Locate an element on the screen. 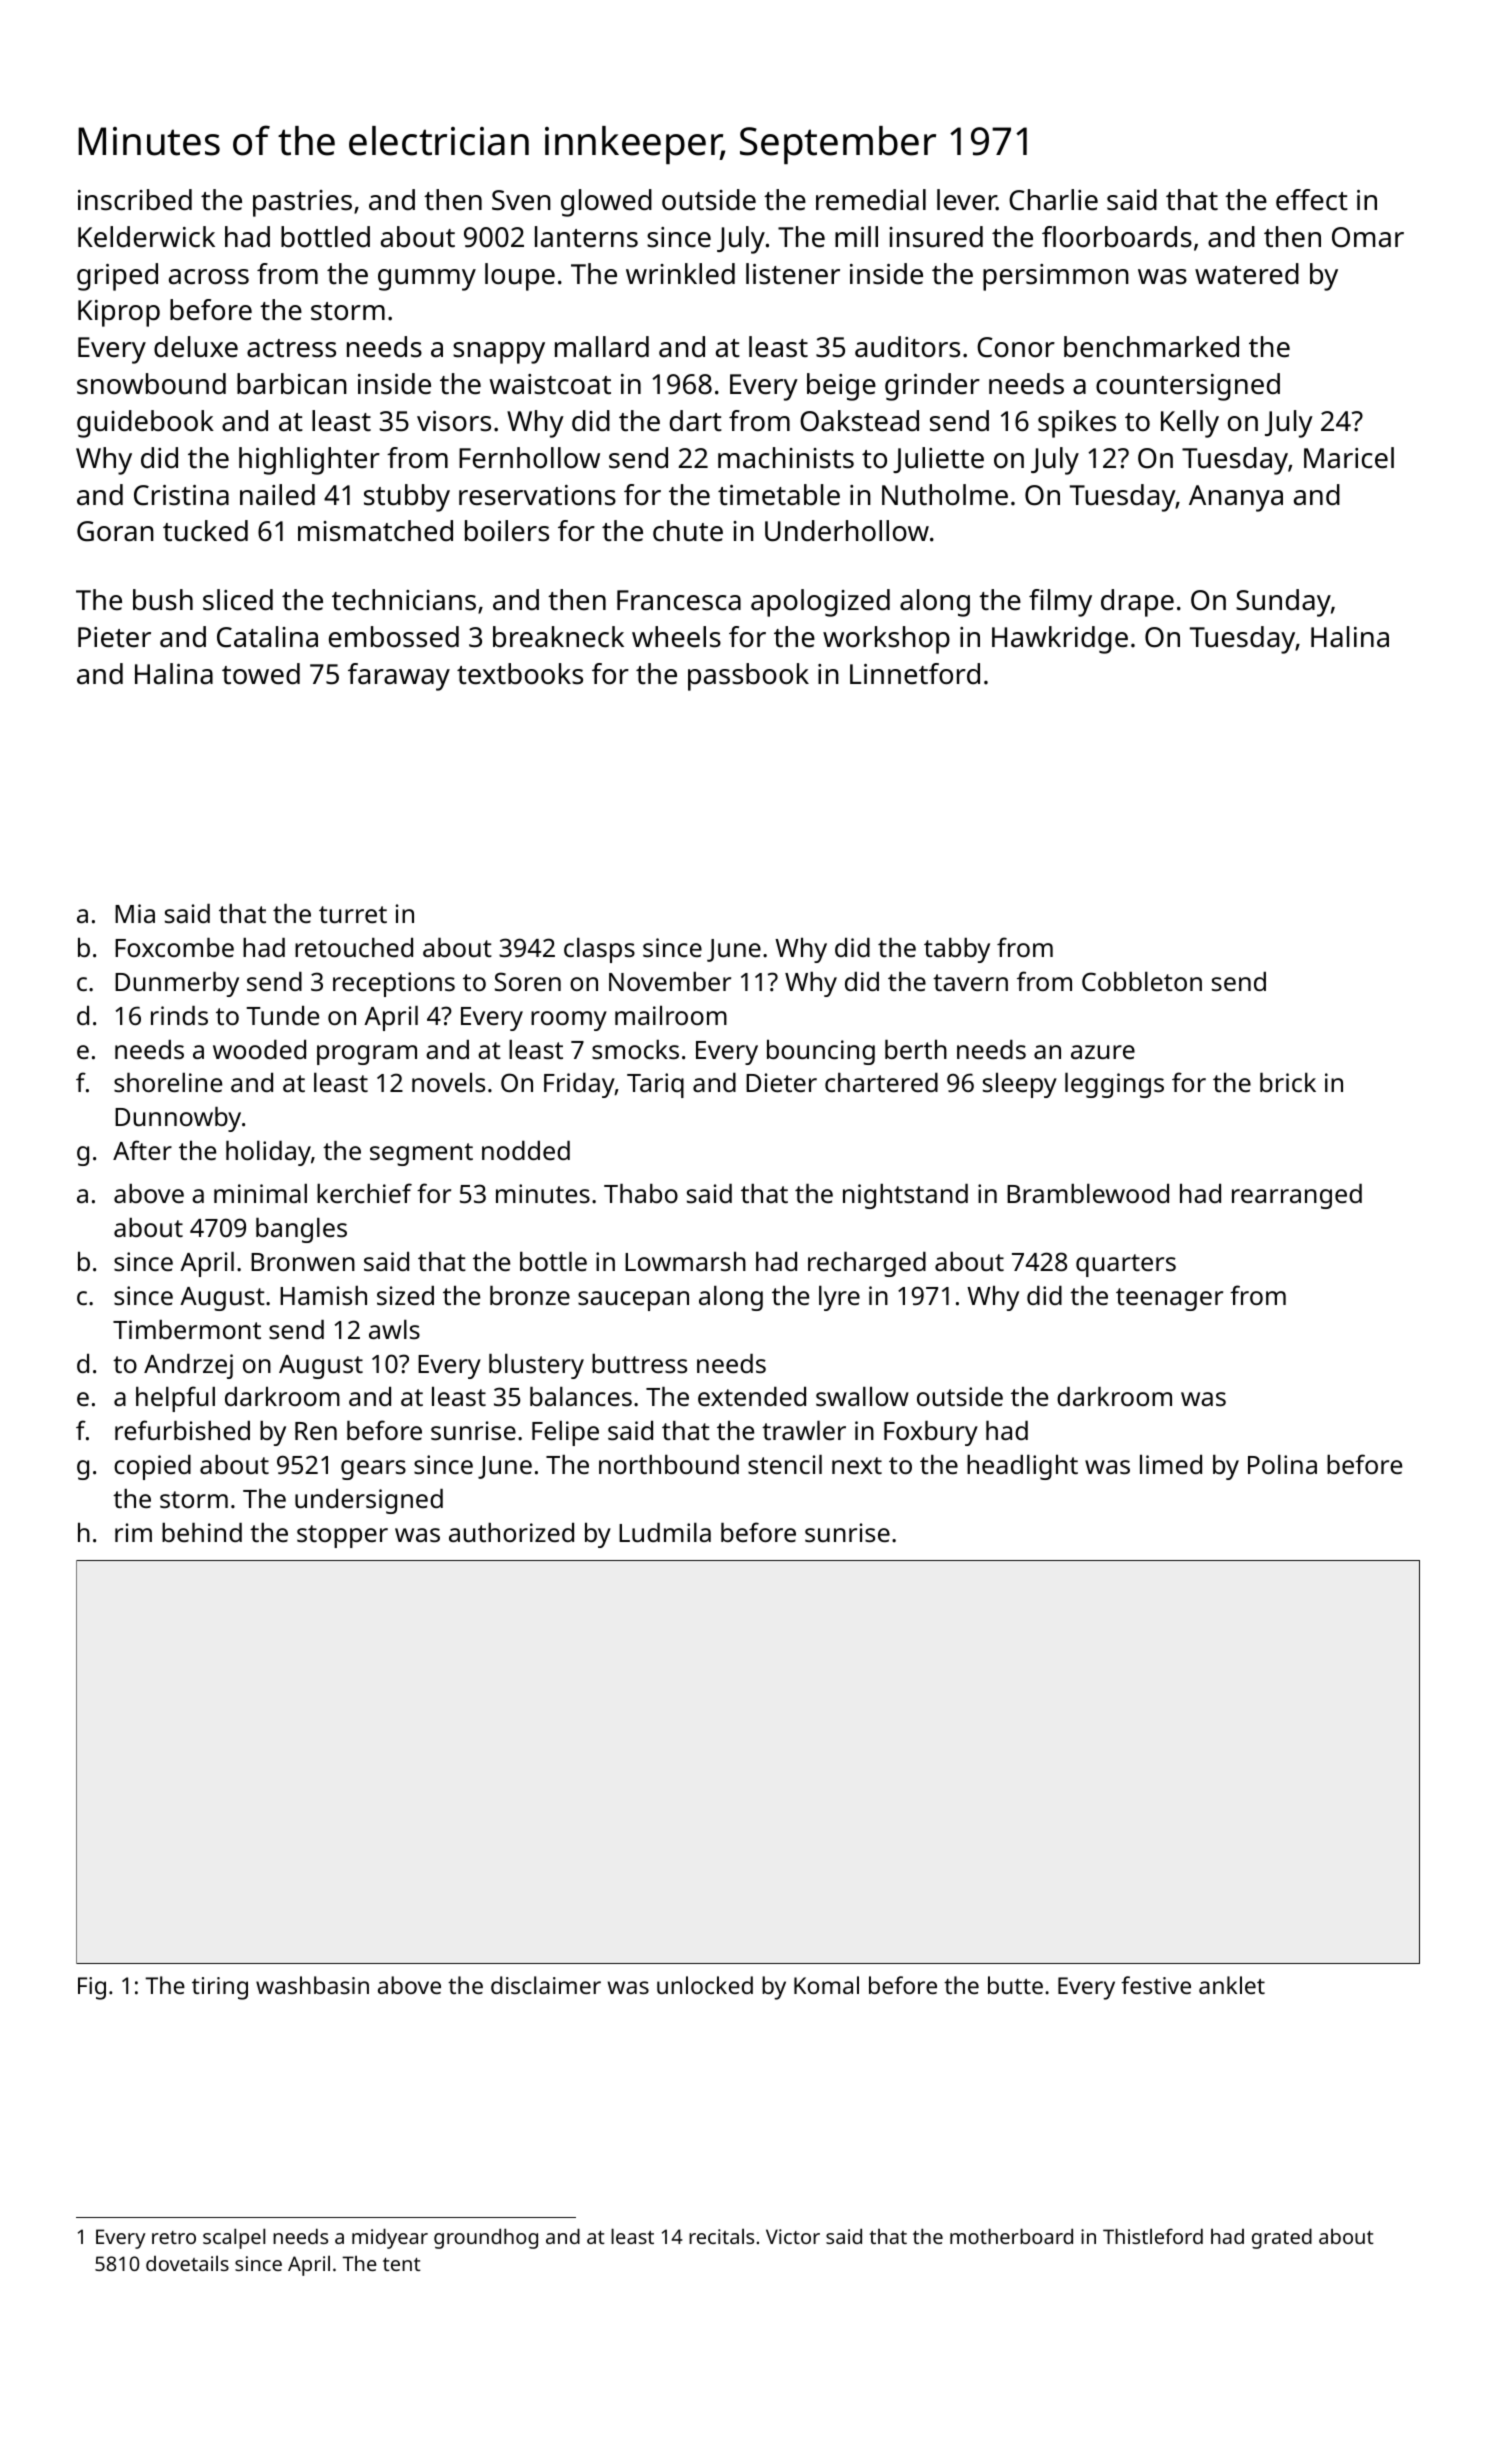 Image resolution: width=1496 pixels, height=2464 pixels. Sunday is located at coordinates (1283, 603).
